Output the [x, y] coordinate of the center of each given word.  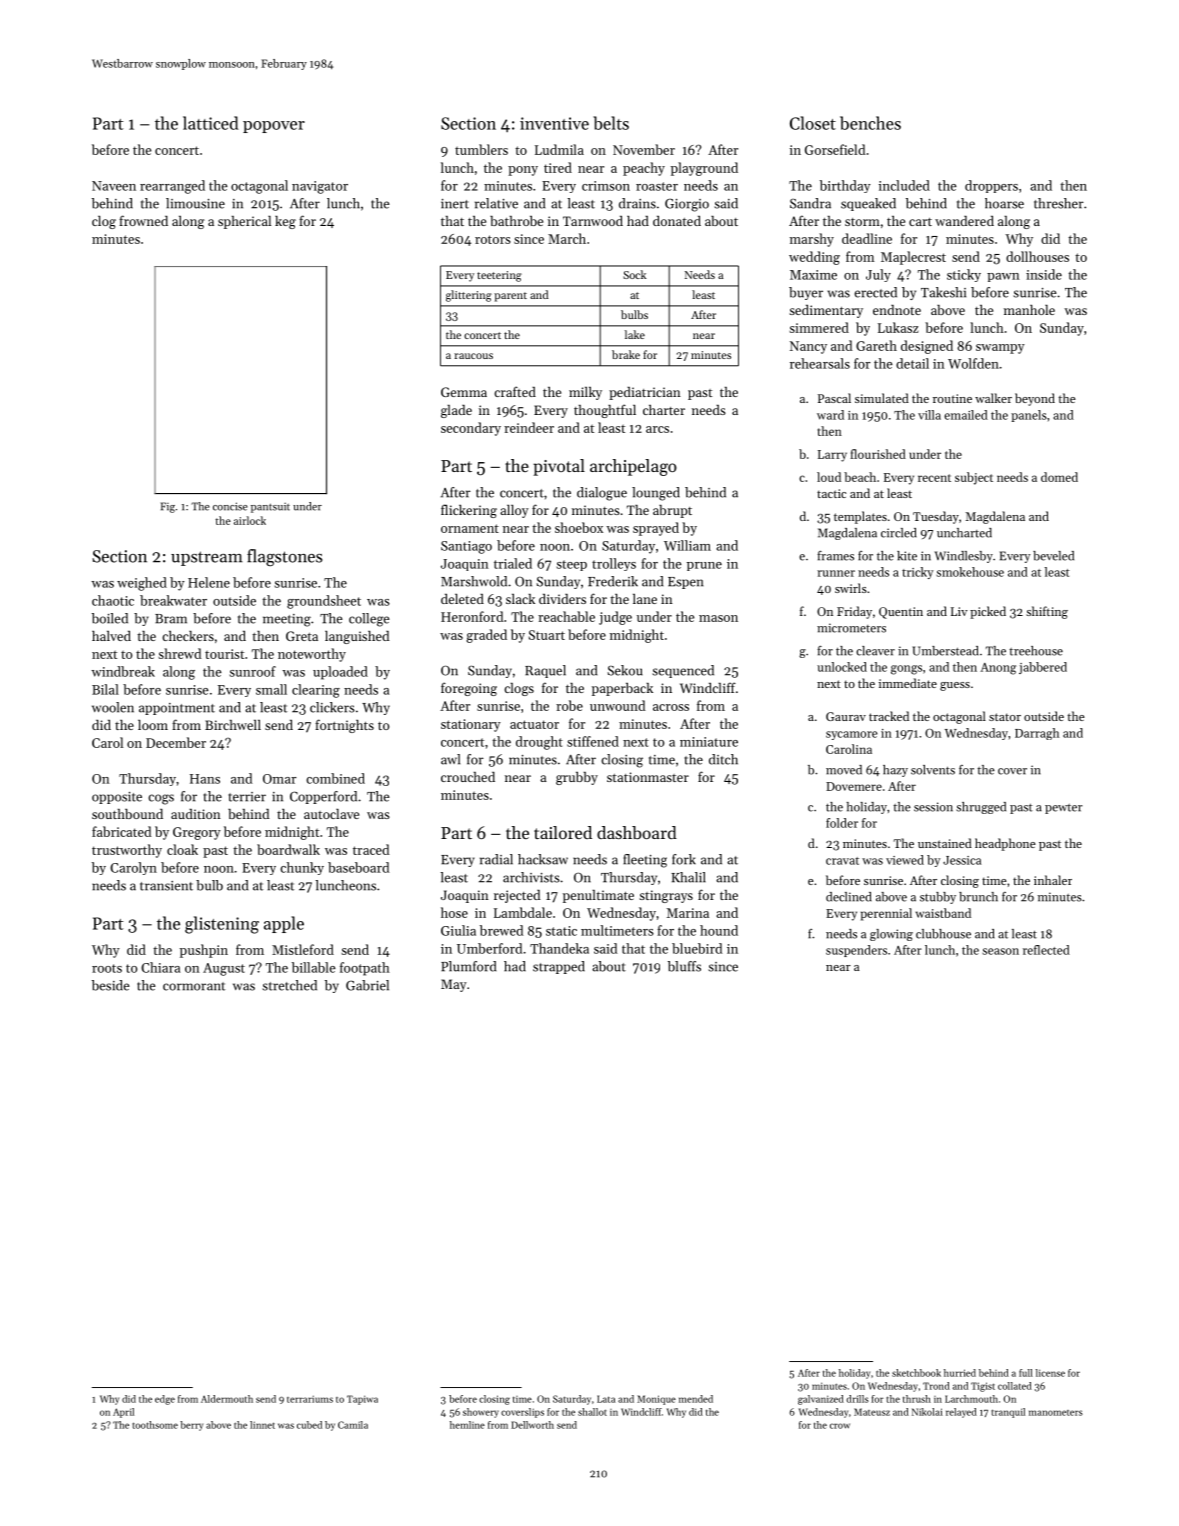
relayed [961, 1413]
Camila [353, 1425]
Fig [168, 507]
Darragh [1037, 734]
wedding [814, 258]
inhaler [1053, 880]
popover [274, 127]
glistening [222, 925]
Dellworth [532, 1425]
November [644, 149]
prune [704, 566]
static [561, 931]
